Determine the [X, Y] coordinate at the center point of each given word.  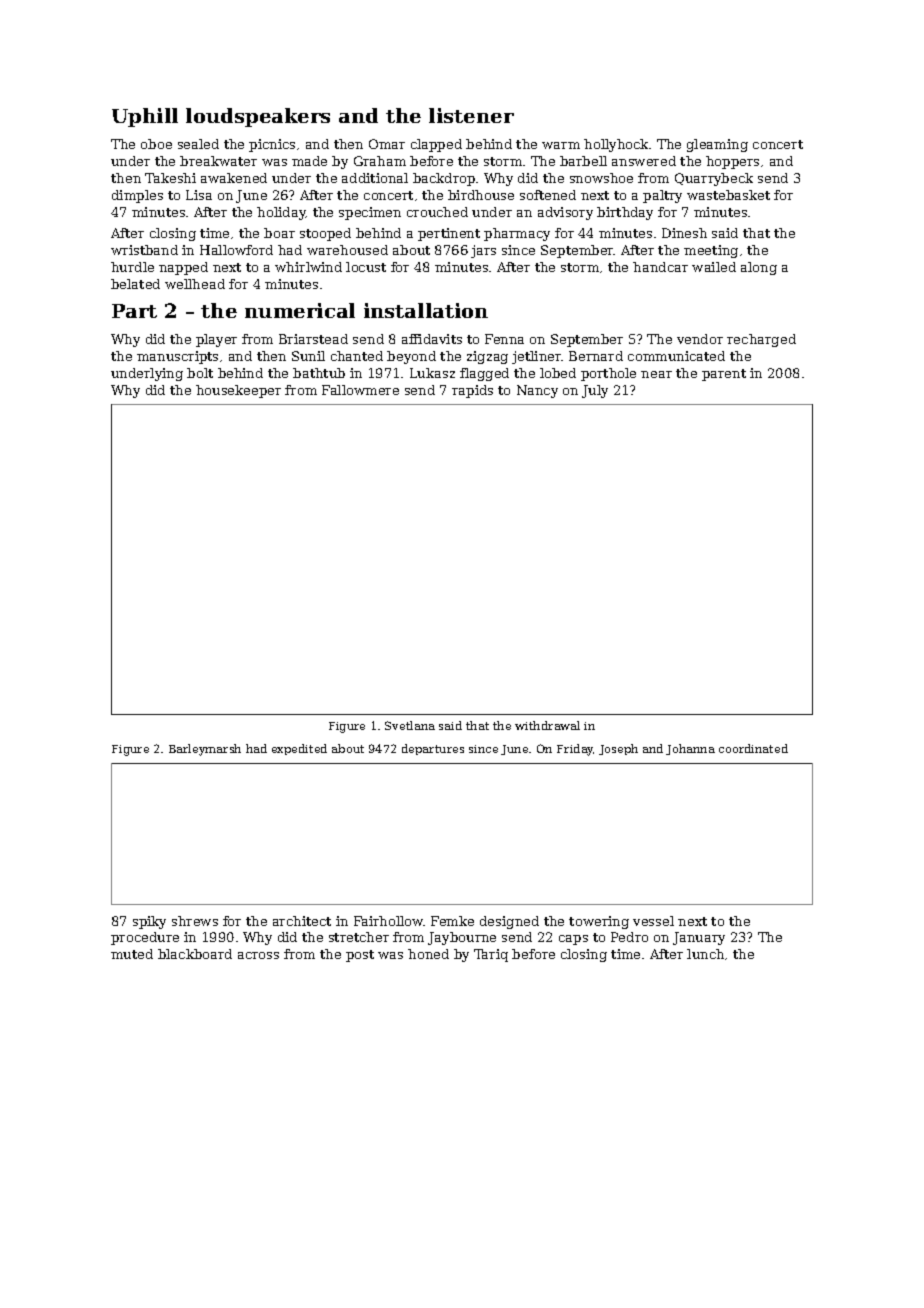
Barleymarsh [205, 750]
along [759, 268]
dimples [137, 196]
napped [183, 268]
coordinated [753, 748]
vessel [653, 921]
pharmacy [517, 234]
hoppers [732, 162]
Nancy [537, 391]
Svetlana [410, 725]
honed [428, 954]
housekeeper [238, 391]
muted [132, 954]
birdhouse [481, 195]
